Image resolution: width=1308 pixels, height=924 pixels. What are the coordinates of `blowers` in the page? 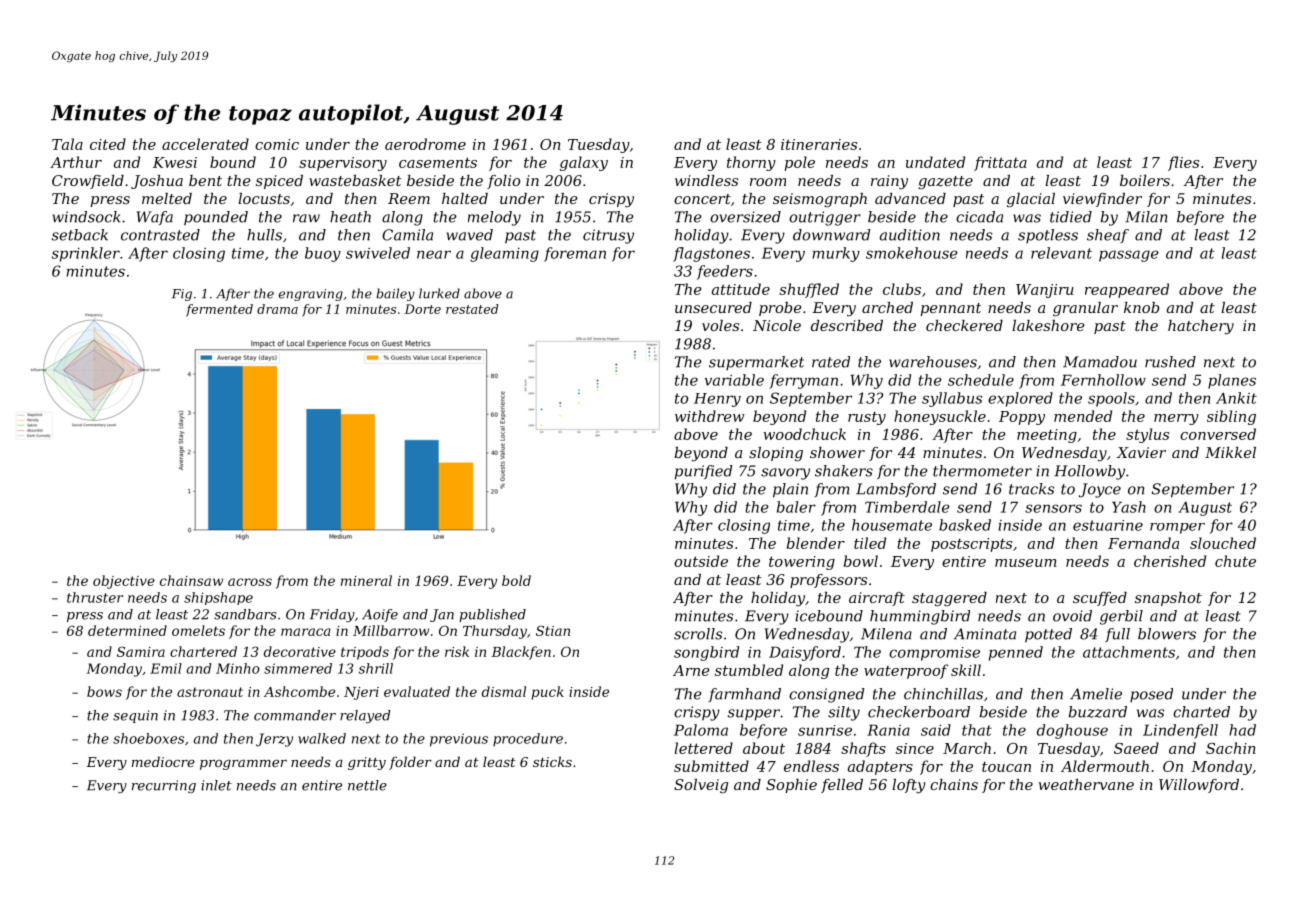 It's located at (1167, 634).
